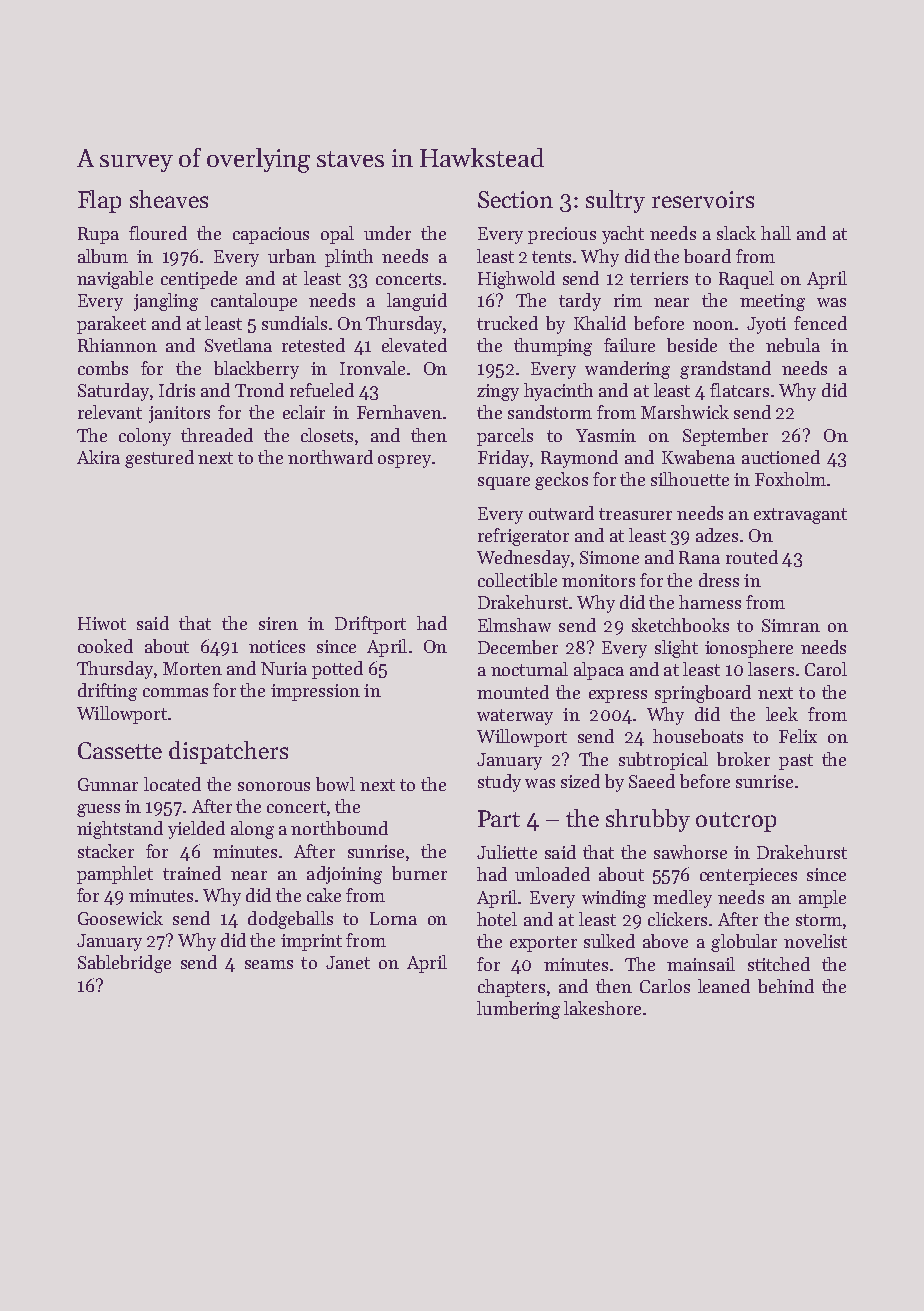 This screenshot has width=924, height=1311. I want to click on navigable, so click(115, 280).
